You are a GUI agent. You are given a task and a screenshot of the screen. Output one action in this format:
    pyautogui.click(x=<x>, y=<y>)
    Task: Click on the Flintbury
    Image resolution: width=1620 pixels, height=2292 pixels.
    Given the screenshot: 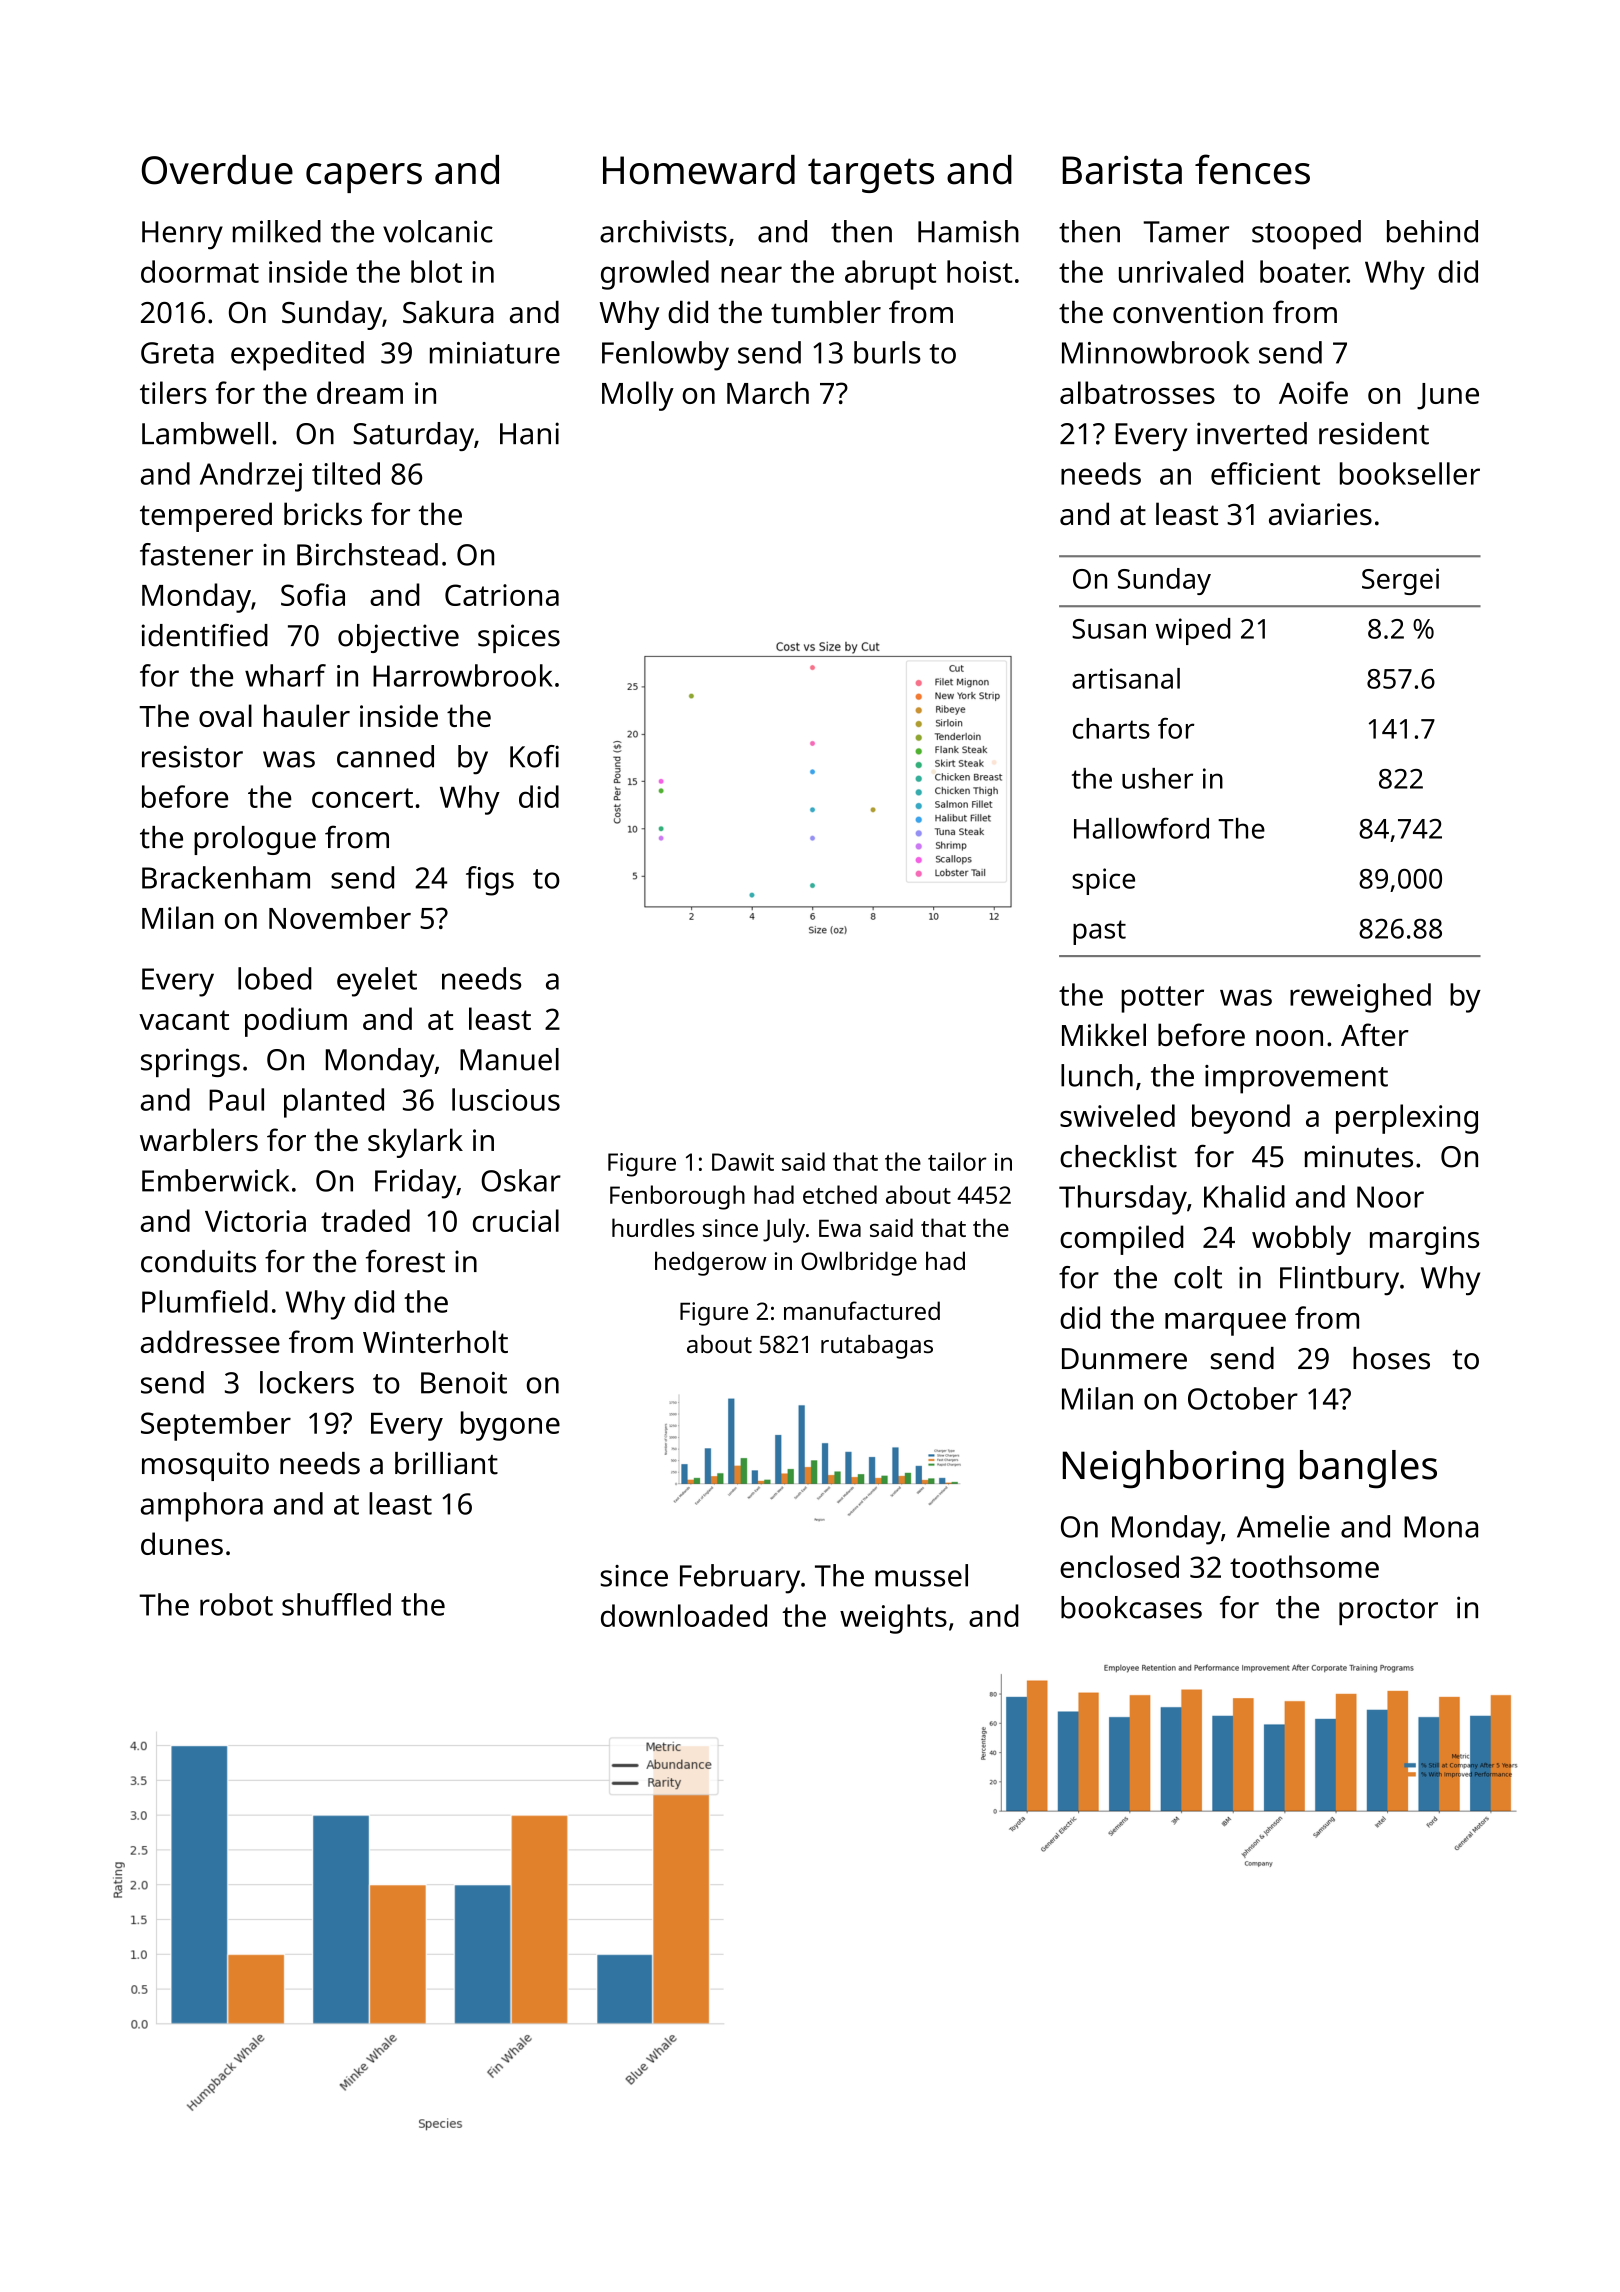 What is the action you would take?
    pyautogui.click(x=1339, y=1281)
